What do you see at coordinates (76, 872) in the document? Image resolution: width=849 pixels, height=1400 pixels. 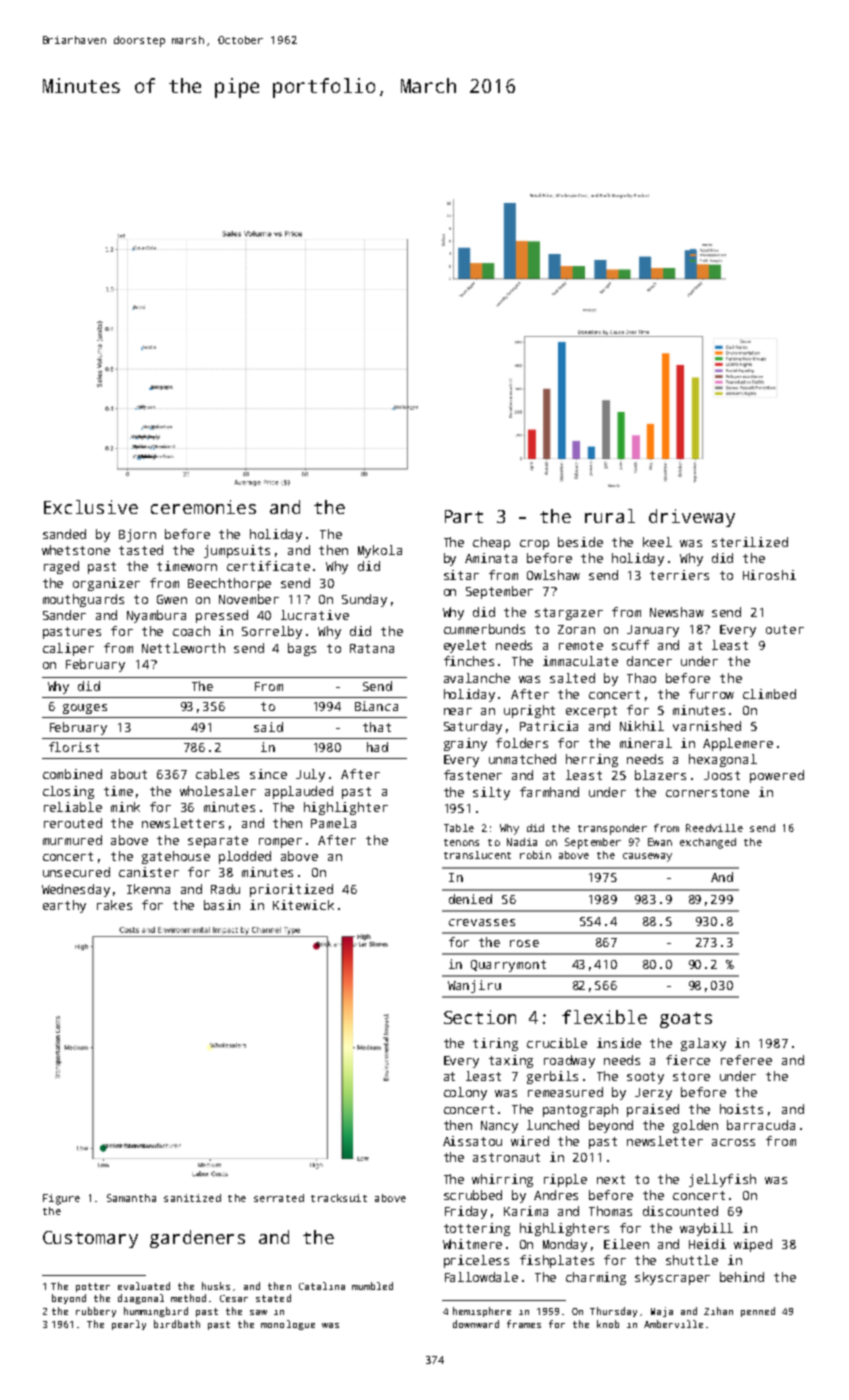 I see `unsecured` at bounding box center [76, 872].
